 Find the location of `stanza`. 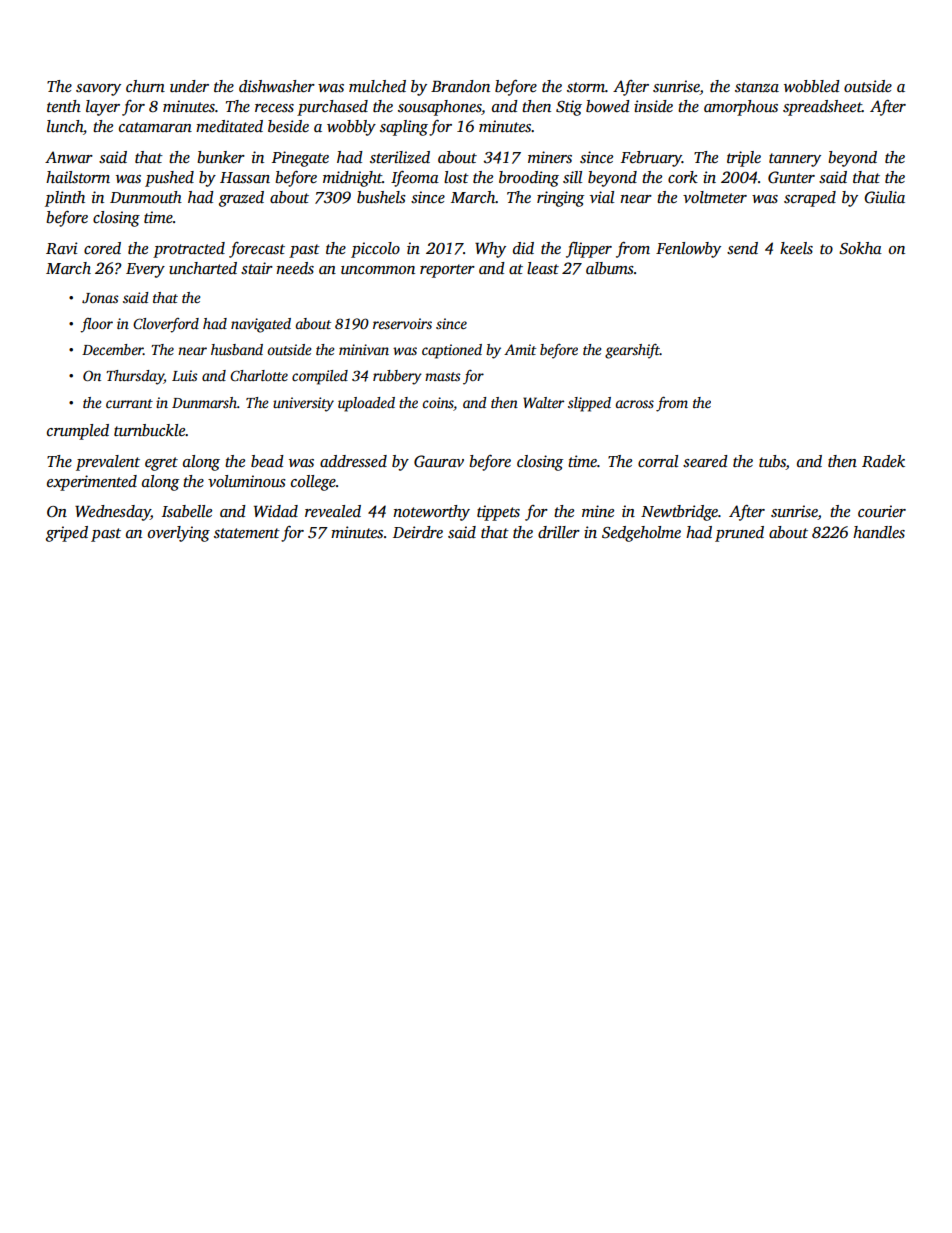

stanza is located at coordinates (757, 87).
